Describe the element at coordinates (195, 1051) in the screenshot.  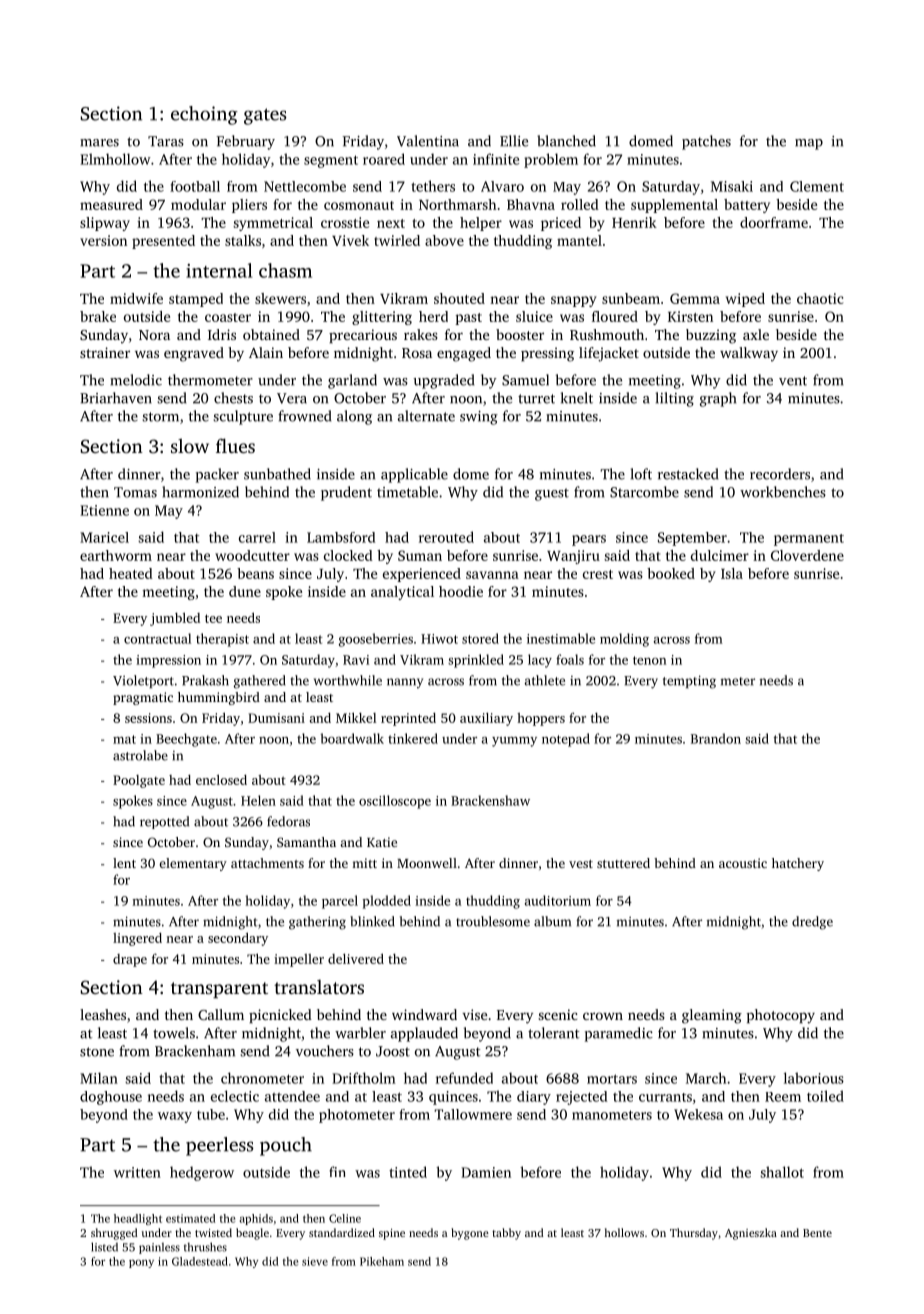
I see `Brackenham` at that location.
